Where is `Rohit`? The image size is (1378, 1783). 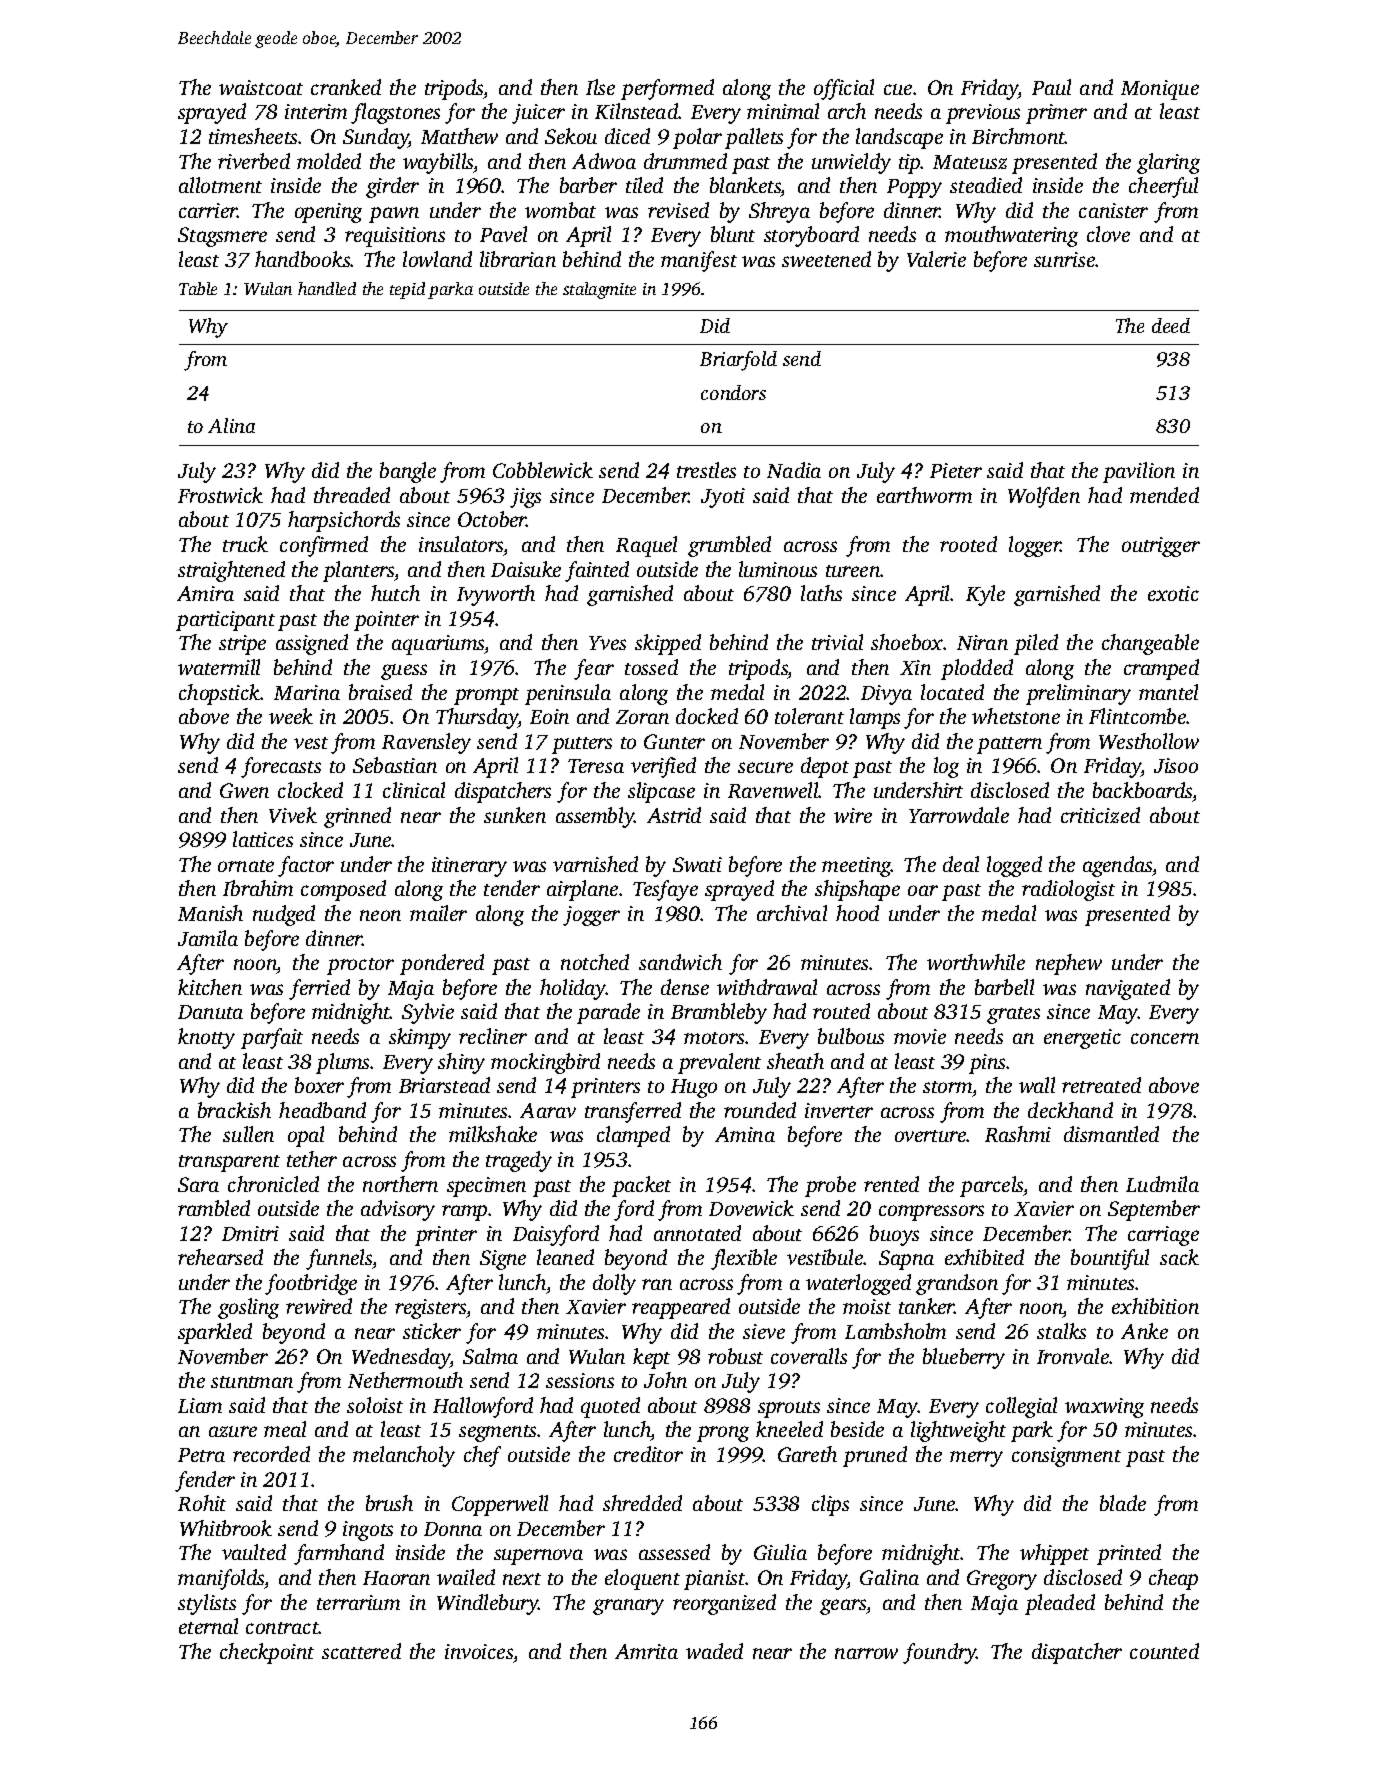
Rohit is located at coordinates (202, 1503).
